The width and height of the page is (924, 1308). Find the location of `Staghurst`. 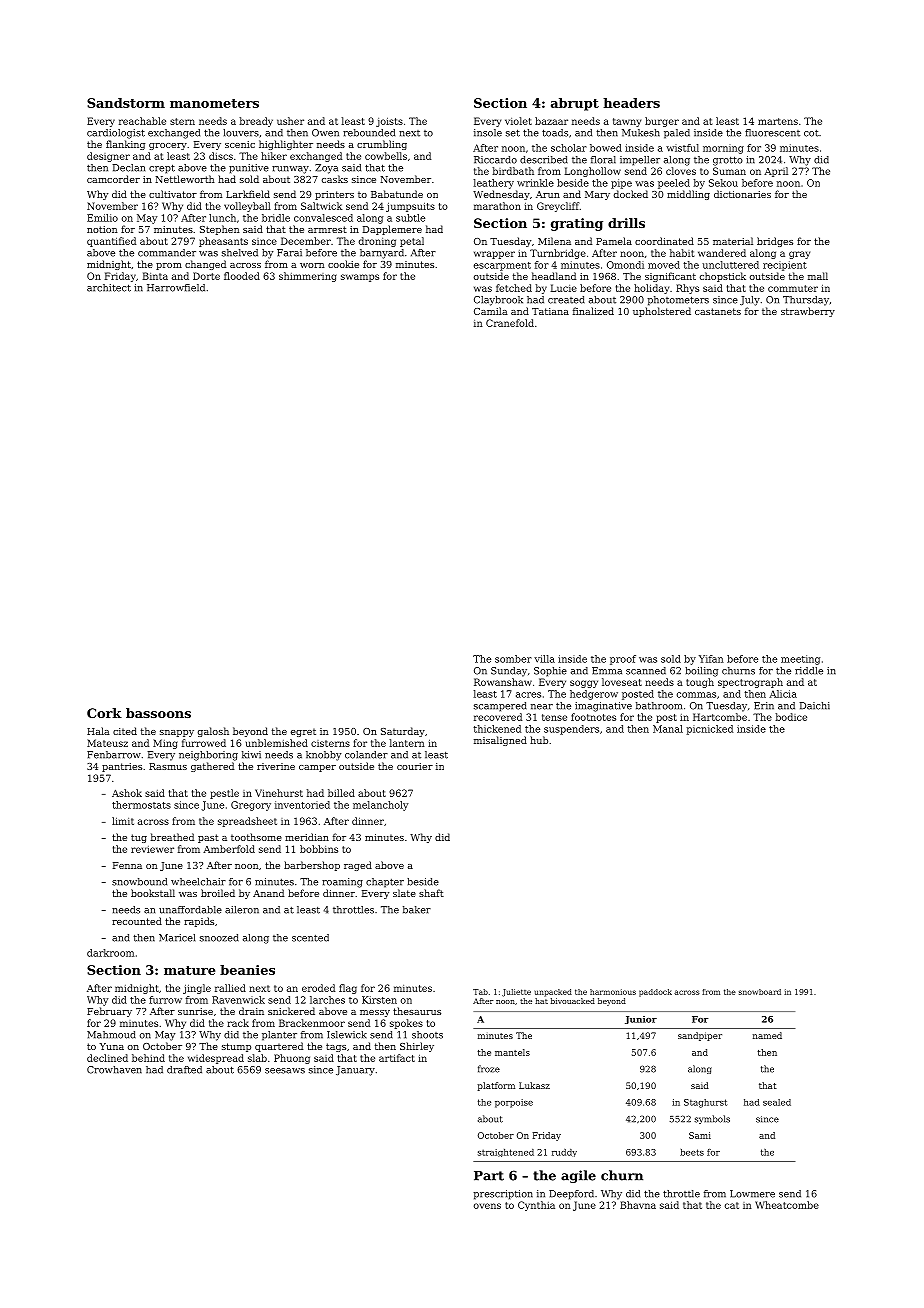

Staghurst is located at coordinates (705, 1103).
